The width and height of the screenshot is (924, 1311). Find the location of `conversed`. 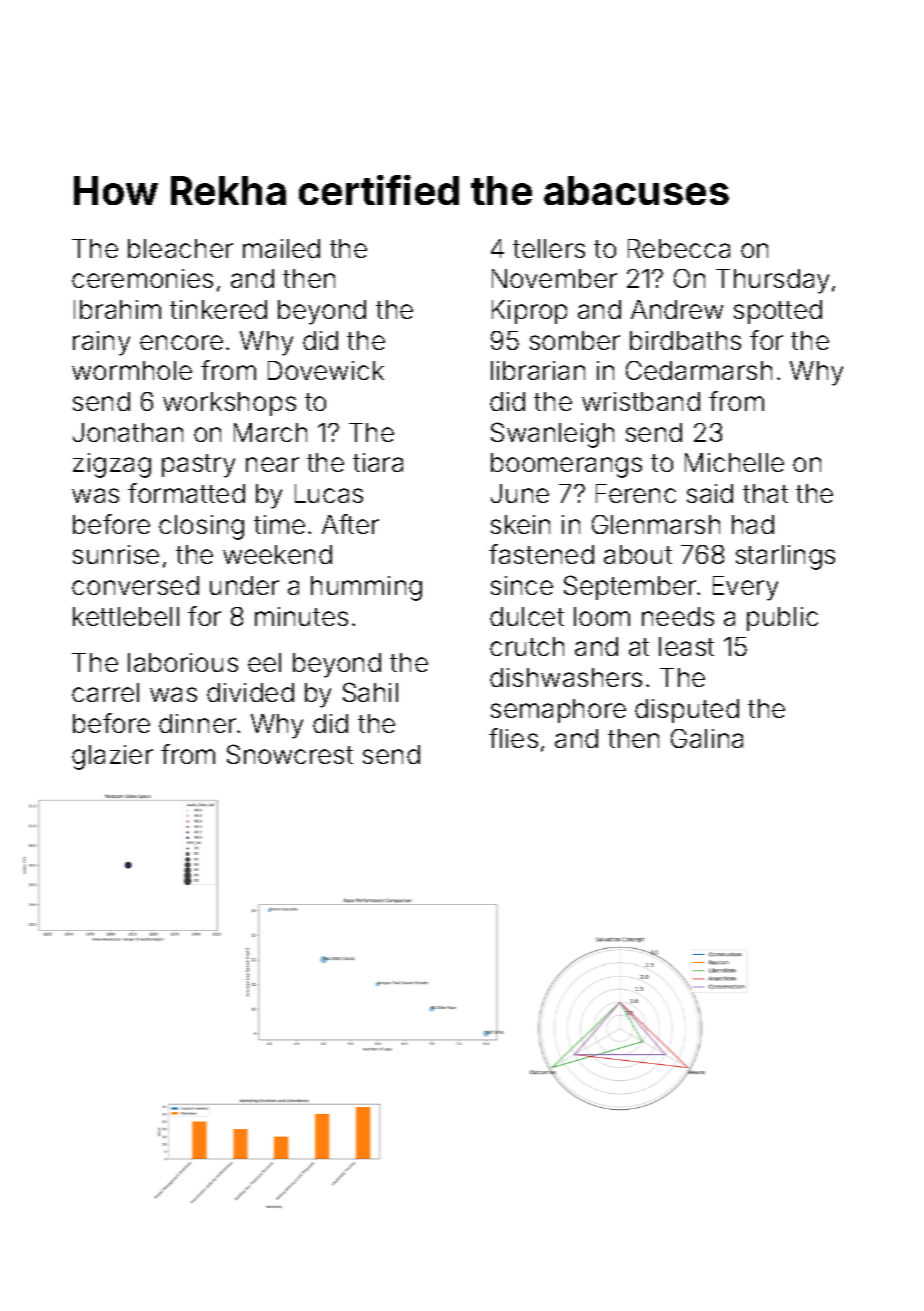

conversed is located at coordinates (135, 585).
